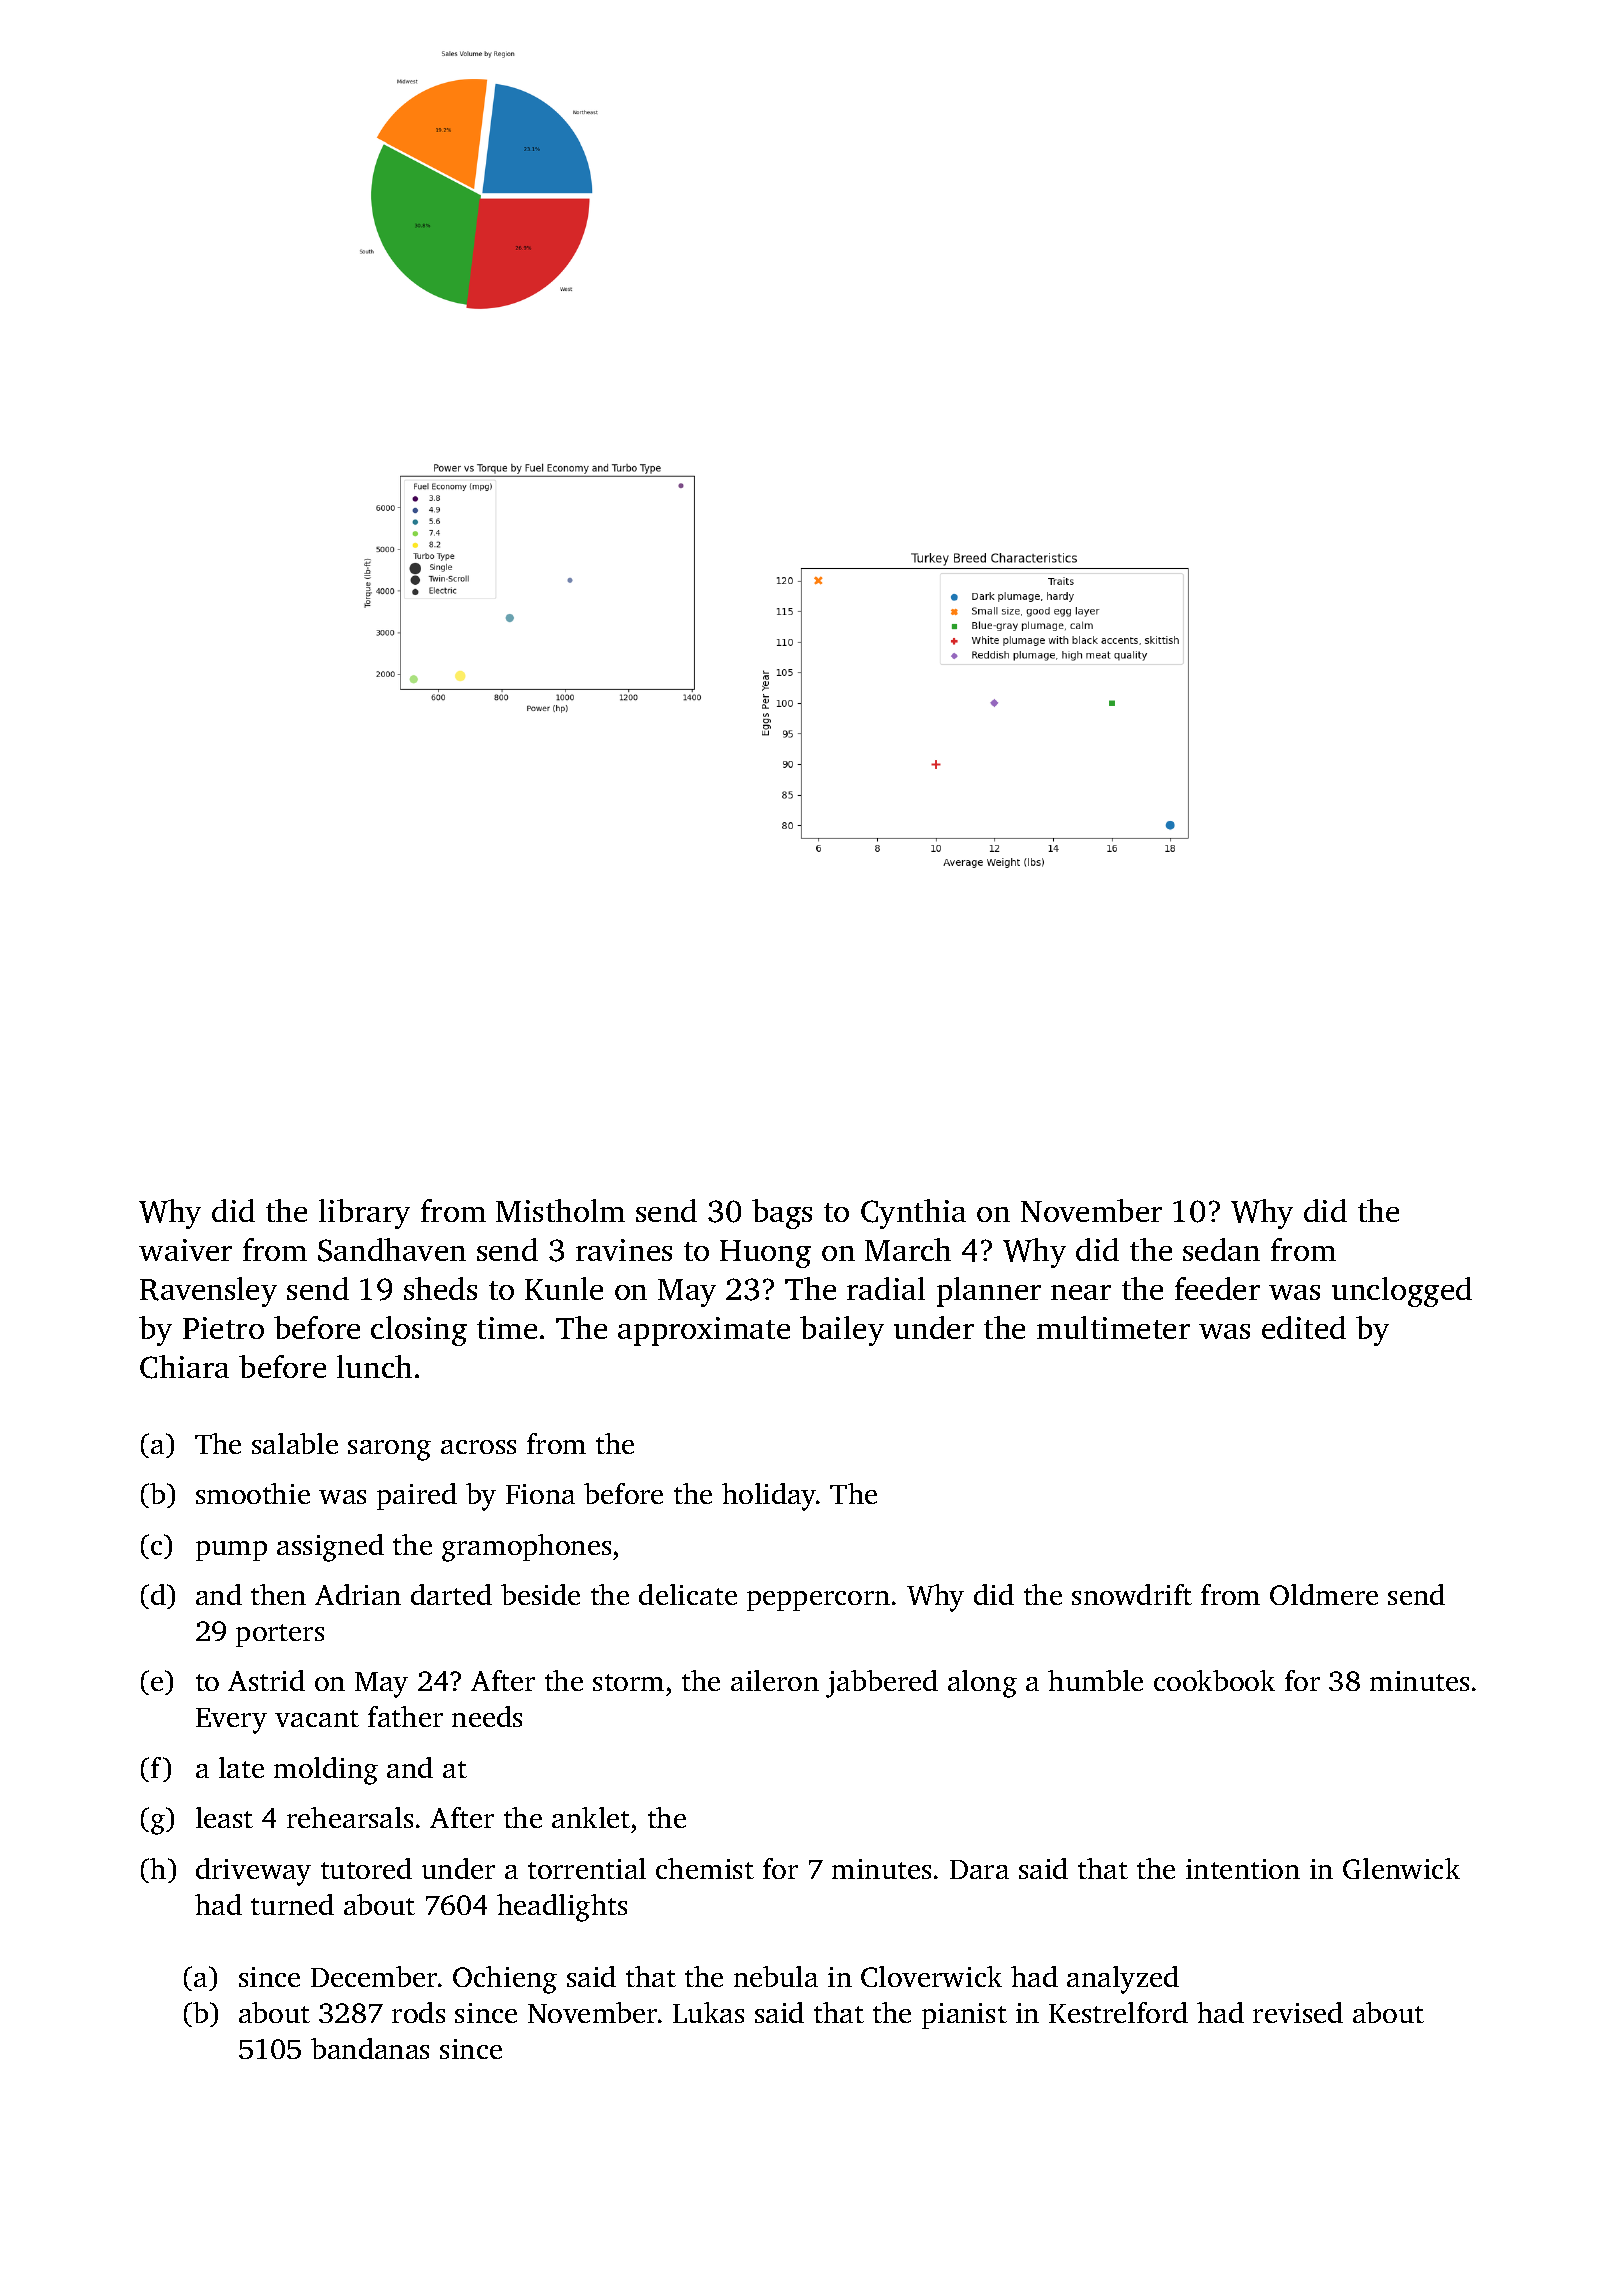  Describe the element at coordinates (979, 1869) in the screenshot. I see `Dara` at that location.
